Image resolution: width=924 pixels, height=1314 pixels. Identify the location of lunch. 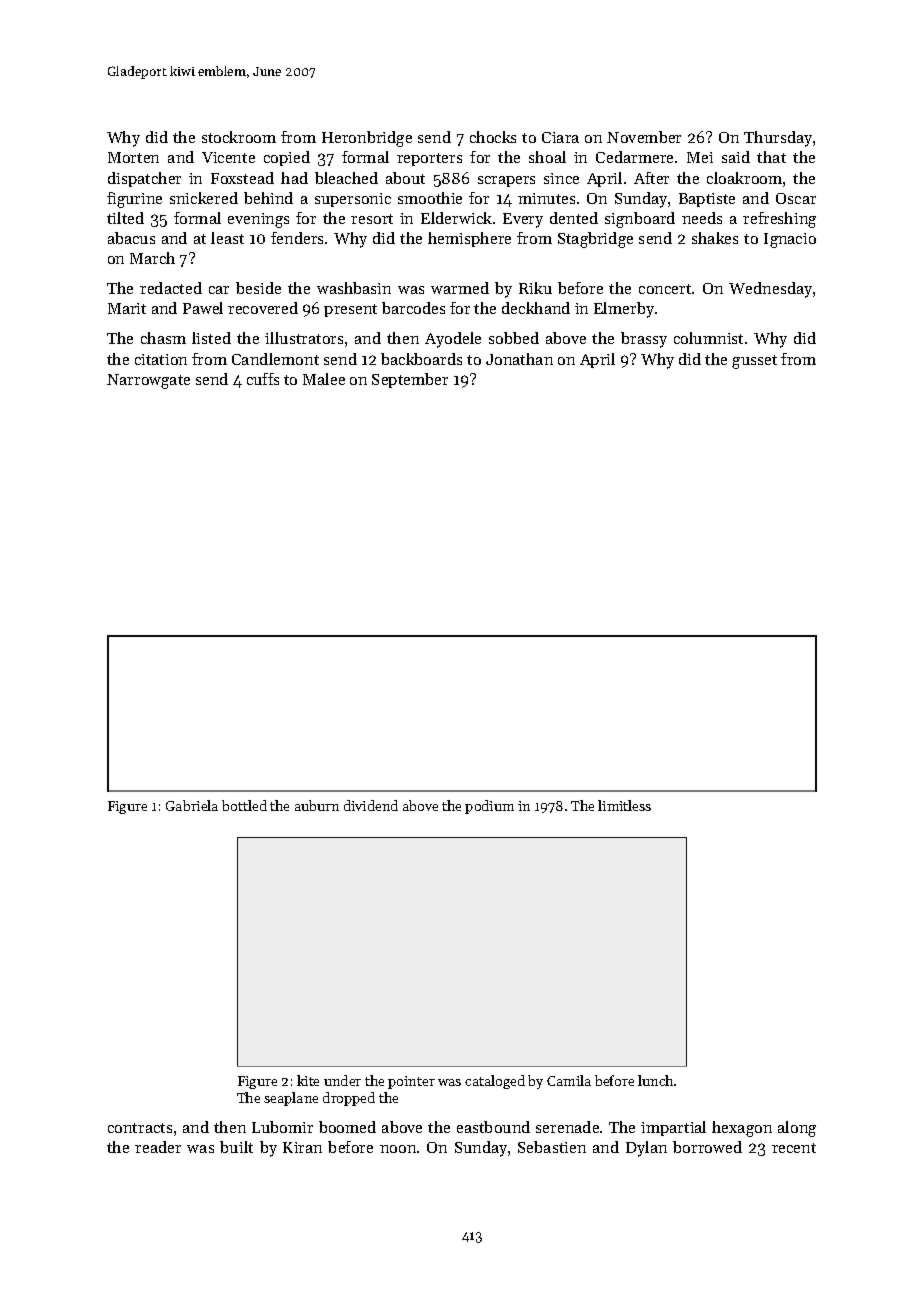
(655, 1080).
